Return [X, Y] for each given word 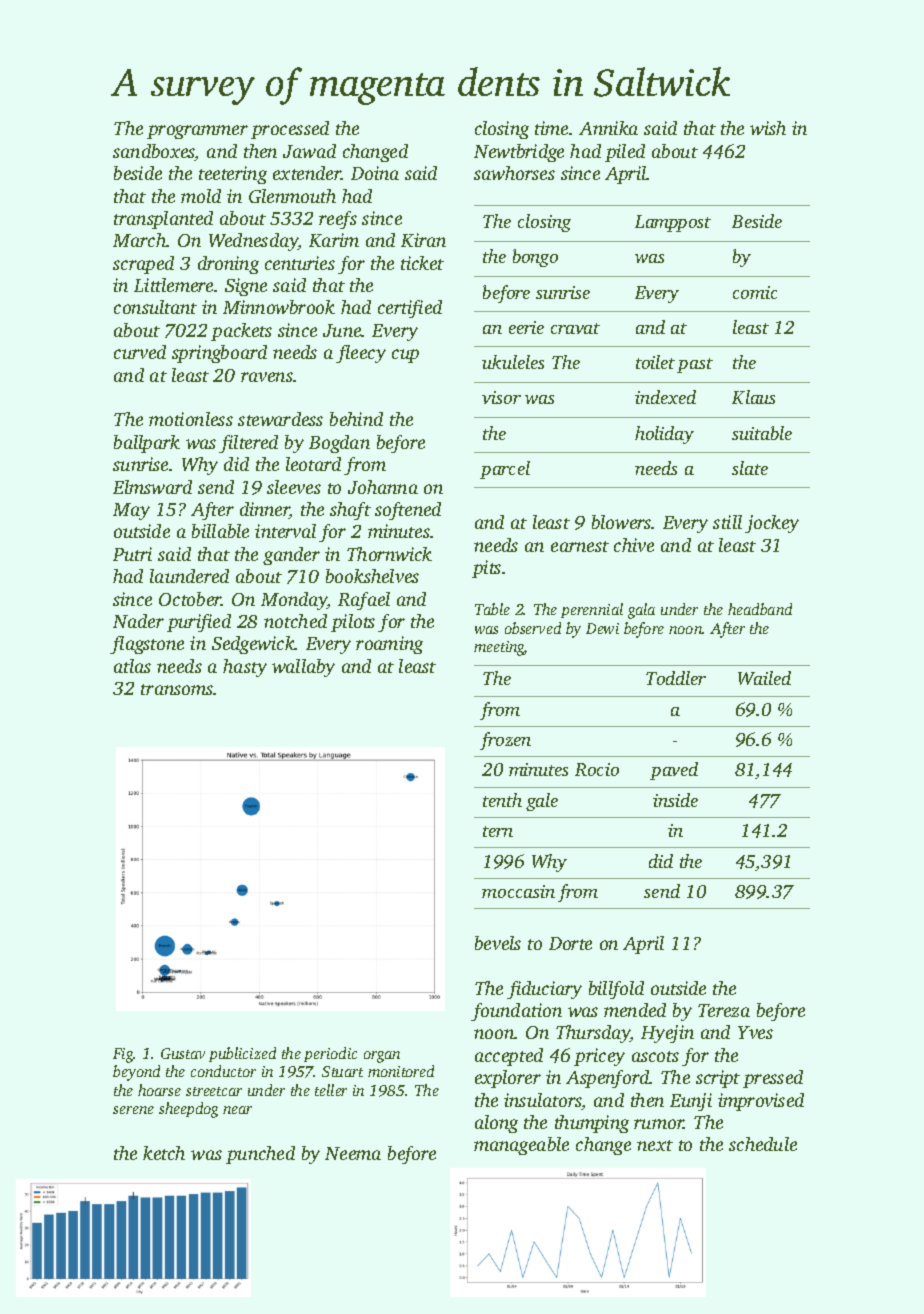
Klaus [753, 397]
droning [228, 265]
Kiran [423, 240]
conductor [223, 1071]
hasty [245, 668]
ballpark [147, 444]
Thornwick [389, 554]
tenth [502, 800]
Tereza [724, 1010]
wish [768, 128]
